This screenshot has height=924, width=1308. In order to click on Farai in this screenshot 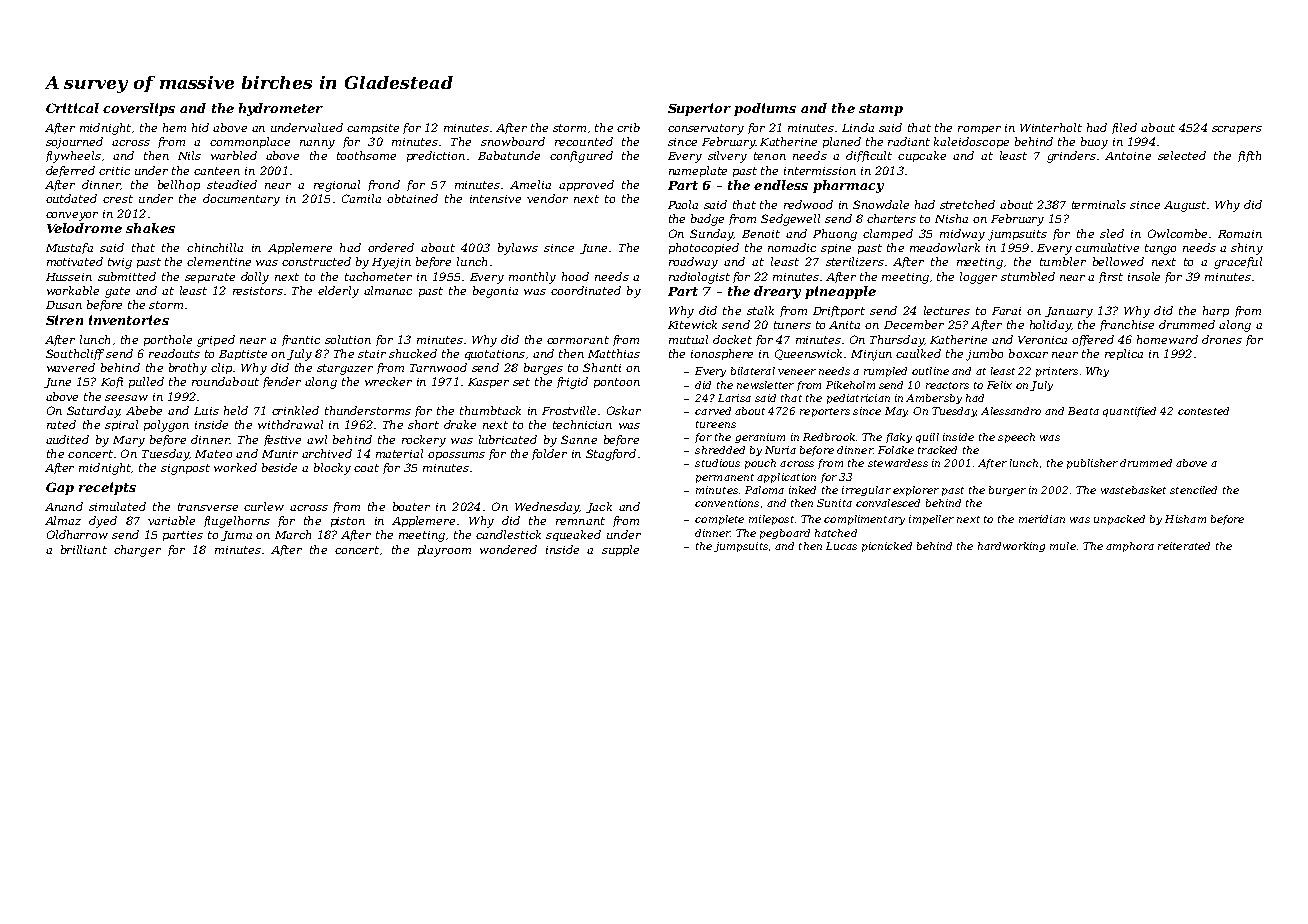, I will do `click(1006, 311)`.
